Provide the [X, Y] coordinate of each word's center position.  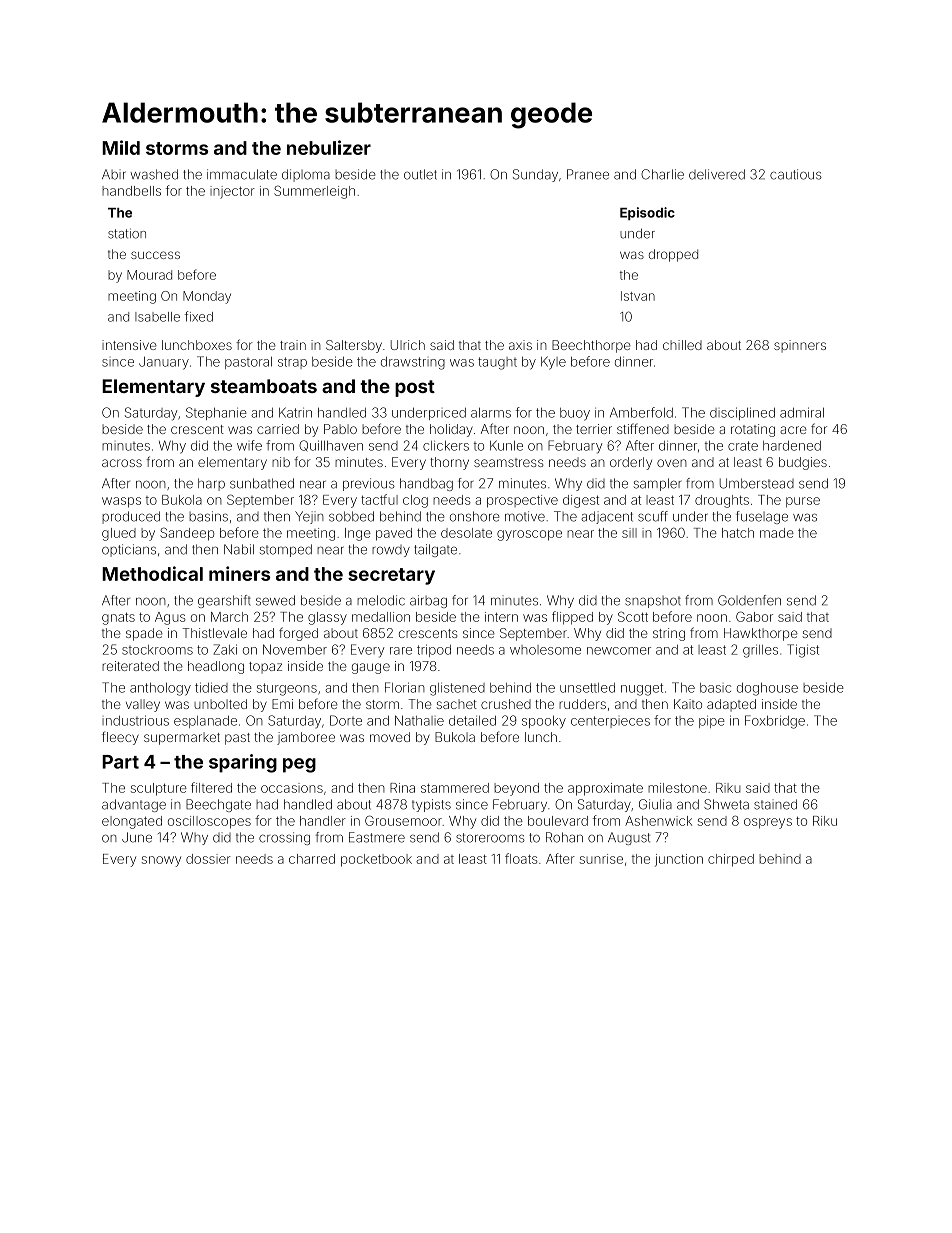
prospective [522, 501]
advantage [134, 805]
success [155, 255]
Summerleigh [314, 192]
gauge [371, 668]
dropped [673, 255]
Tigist [803, 651]
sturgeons [287, 689]
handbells [131, 191]
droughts [722, 501]
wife [249, 445]
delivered [717, 174]
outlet [420, 174]
